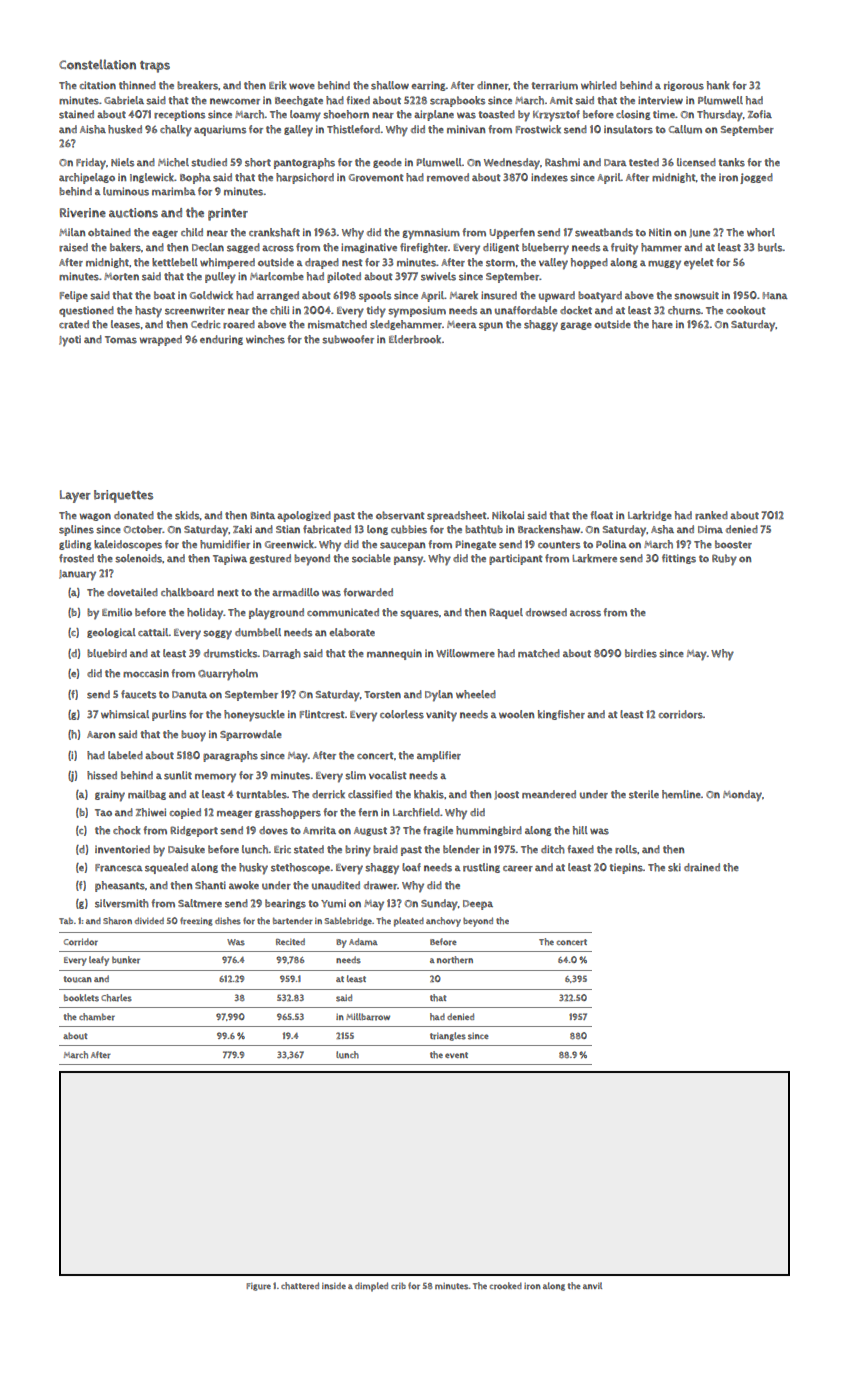  Describe the element at coordinates (702, 867) in the screenshot. I see `drained` at that location.
